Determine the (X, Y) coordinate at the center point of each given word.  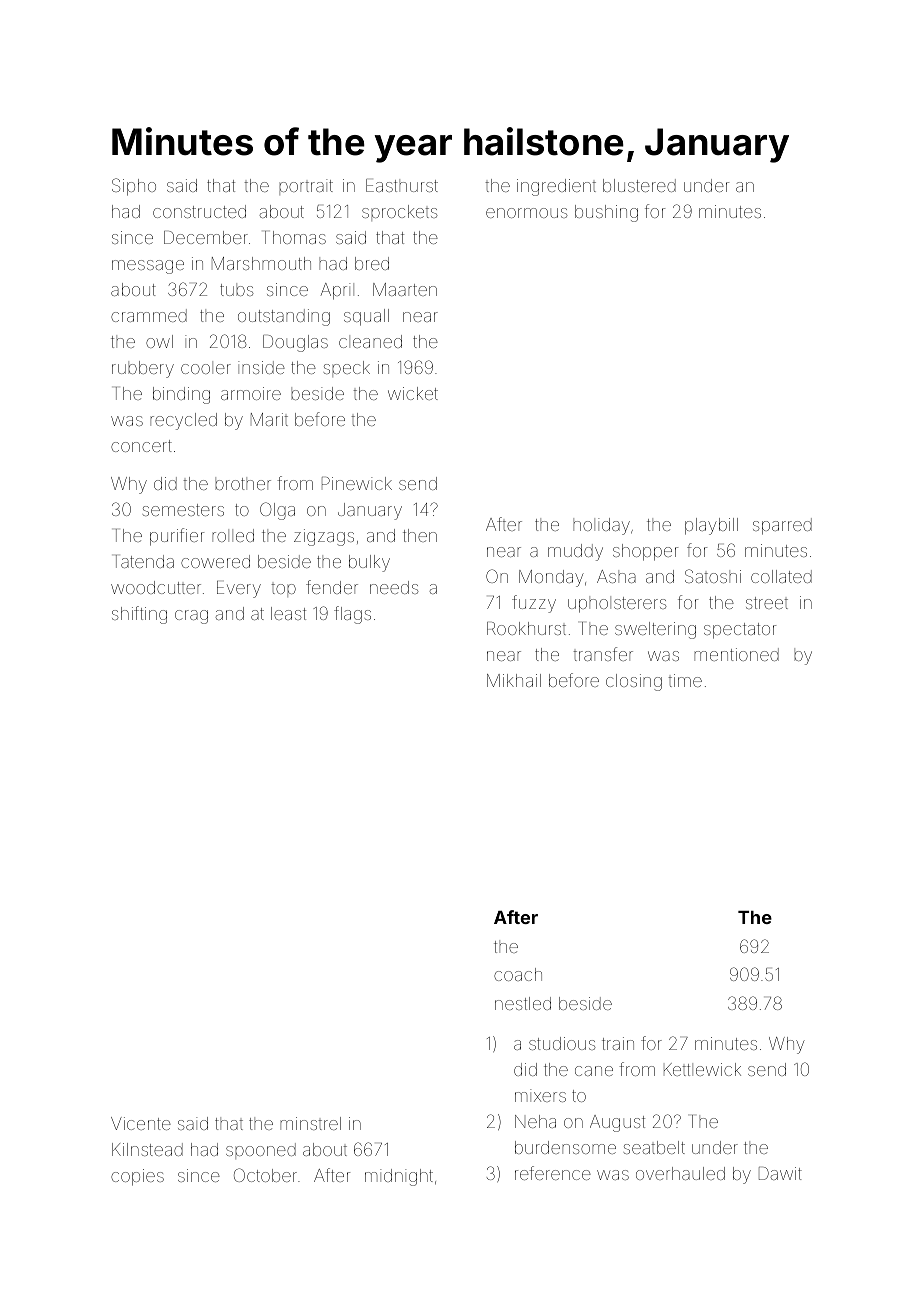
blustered (639, 185)
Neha (535, 1121)
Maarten (405, 289)
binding (181, 395)
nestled (523, 1003)
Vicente (141, 1123)
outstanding (284, 317)
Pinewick (357, 483)
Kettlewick (702, 1069)
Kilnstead (147, 1149)
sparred (782, 526)
